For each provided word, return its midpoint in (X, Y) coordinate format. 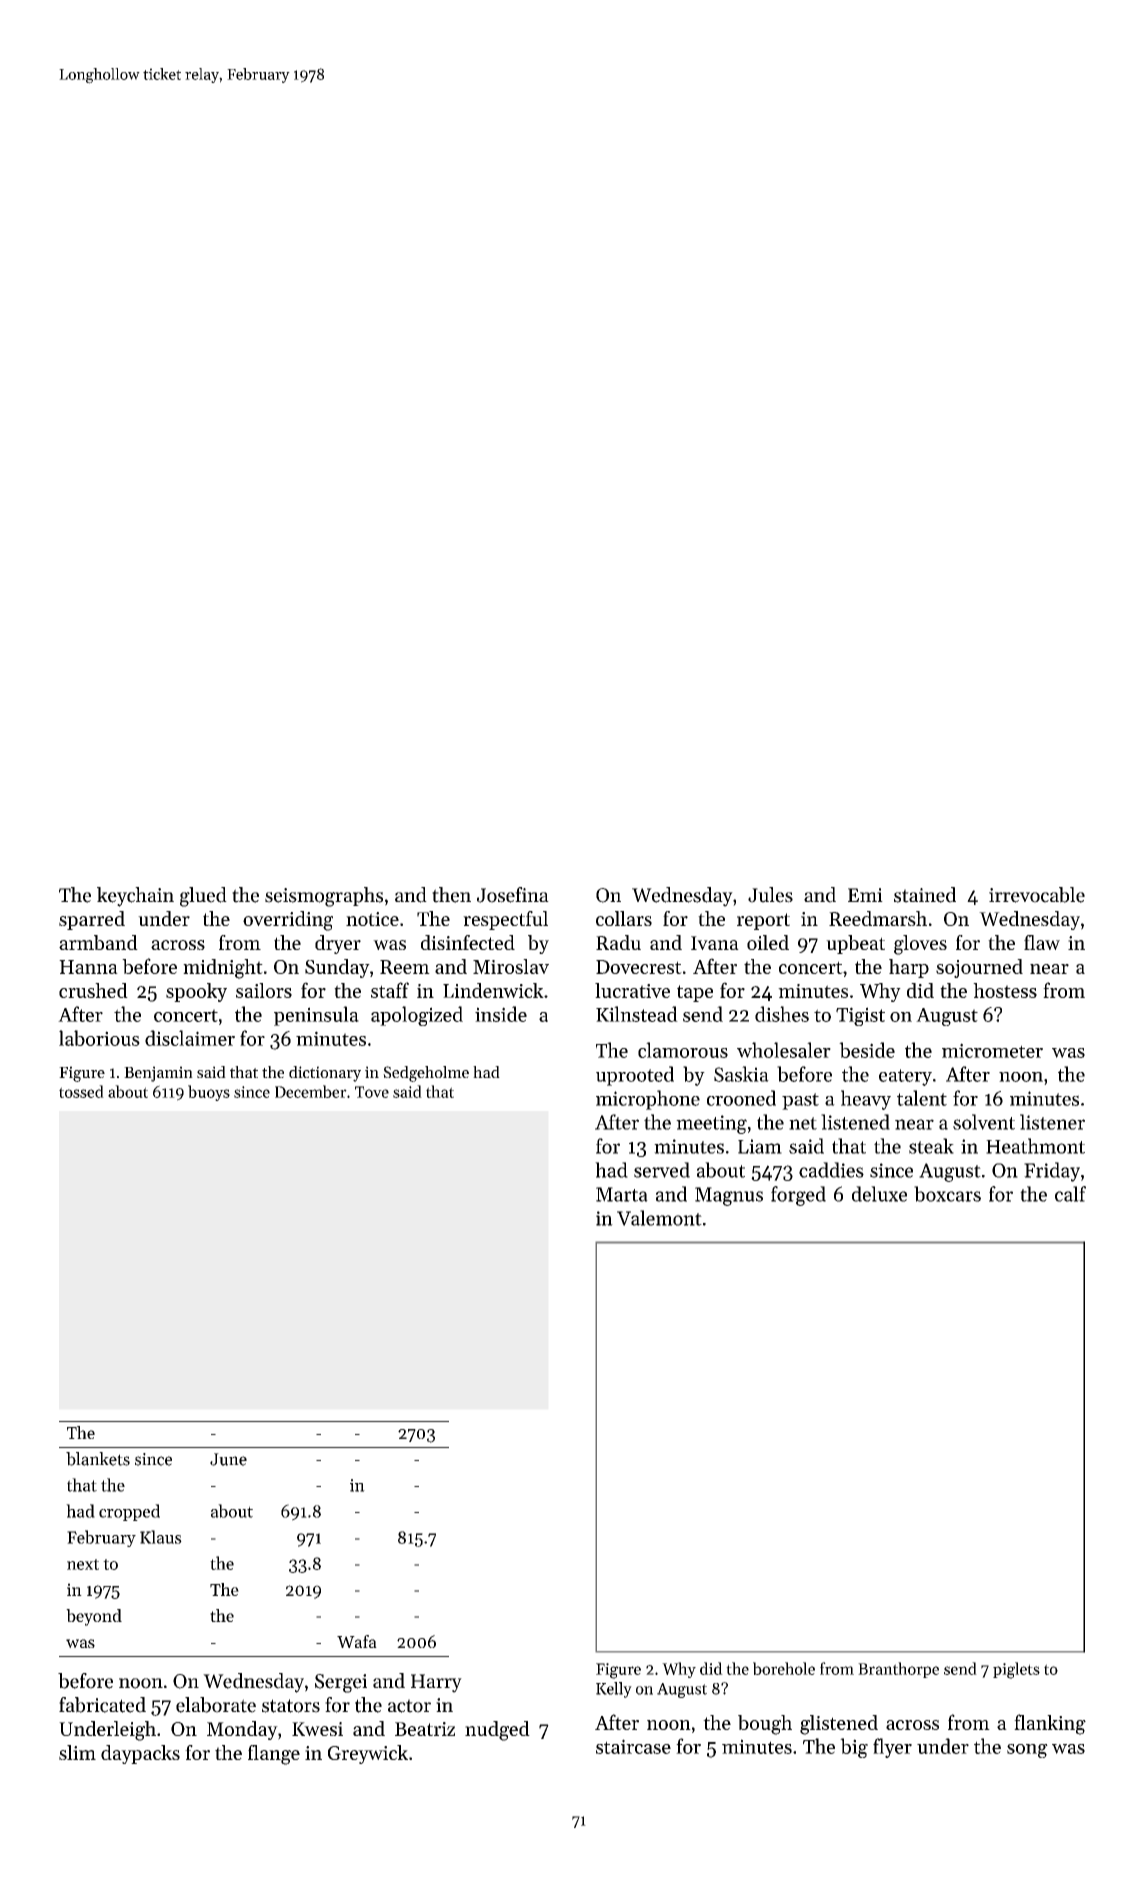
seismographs (324, 897)
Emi (865, 895)
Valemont (659, 1218)
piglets (1016, 1670)
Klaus (161, 1537)
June (228, 1459)
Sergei (341, 1683)
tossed (81, 1091)
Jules (770, 895)
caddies (831, 1170)
